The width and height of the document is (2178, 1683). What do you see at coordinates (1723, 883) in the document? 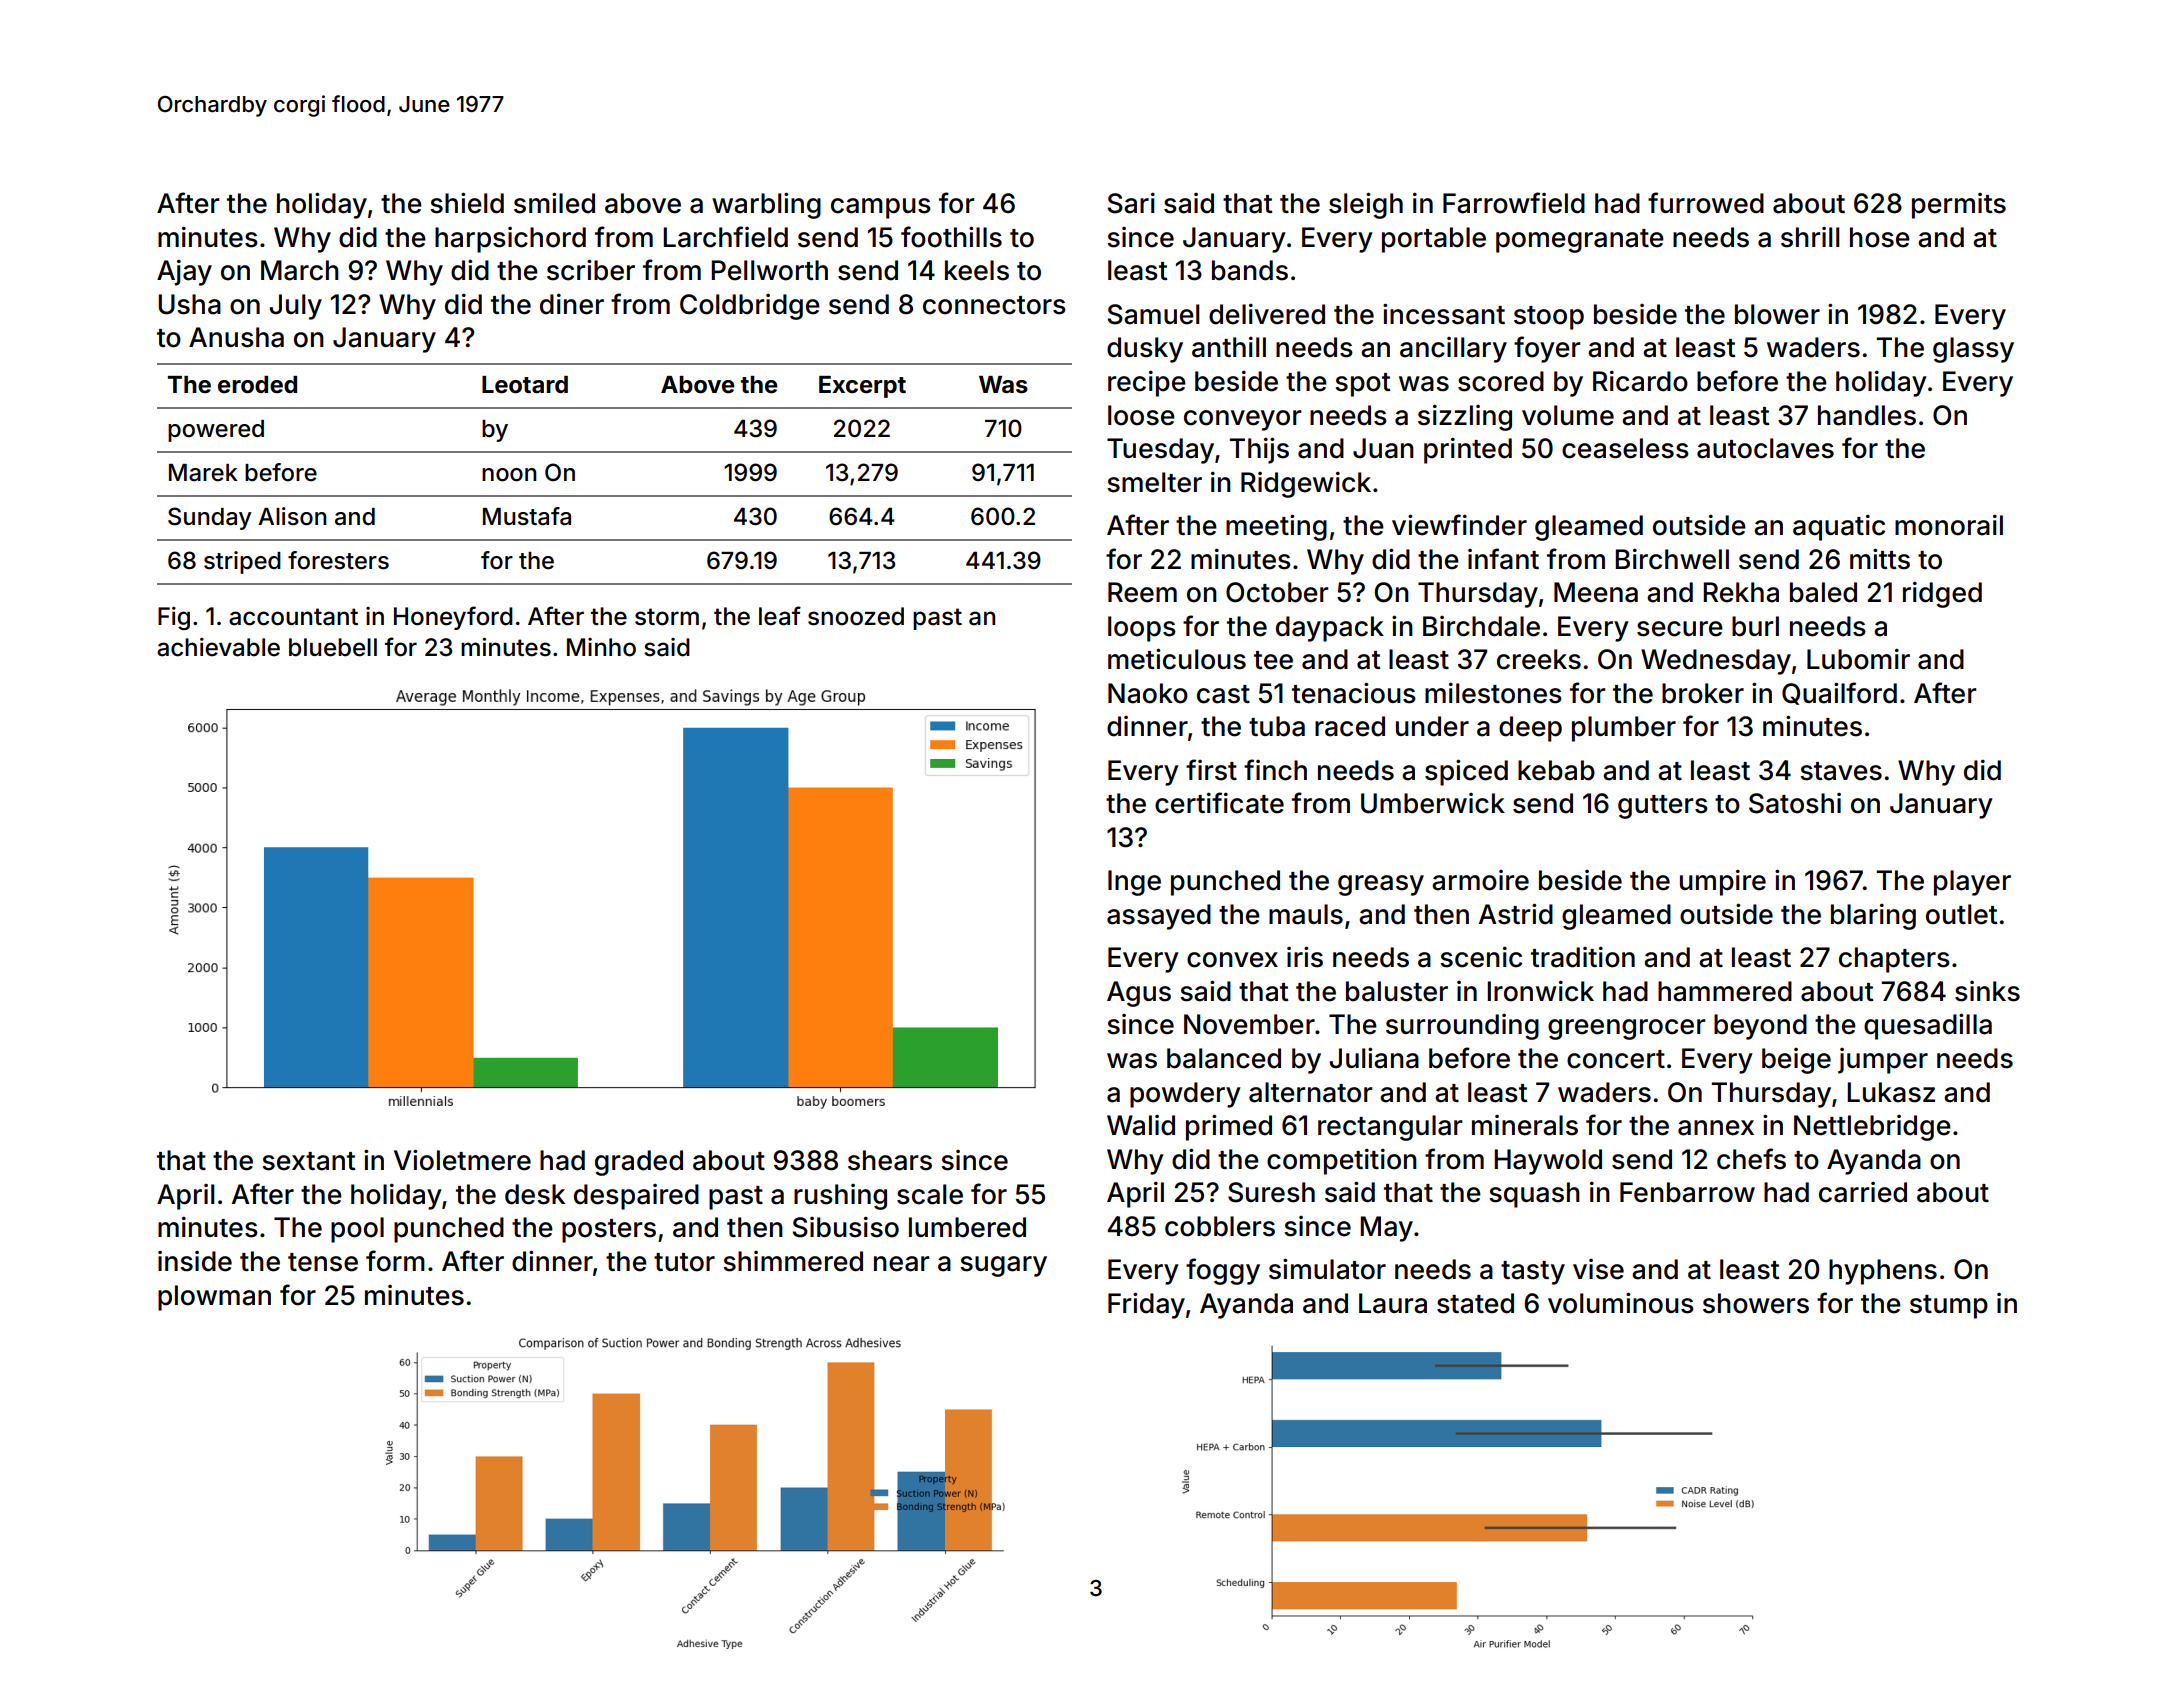
I see `umpire` at bounding box center [1723, 883].
